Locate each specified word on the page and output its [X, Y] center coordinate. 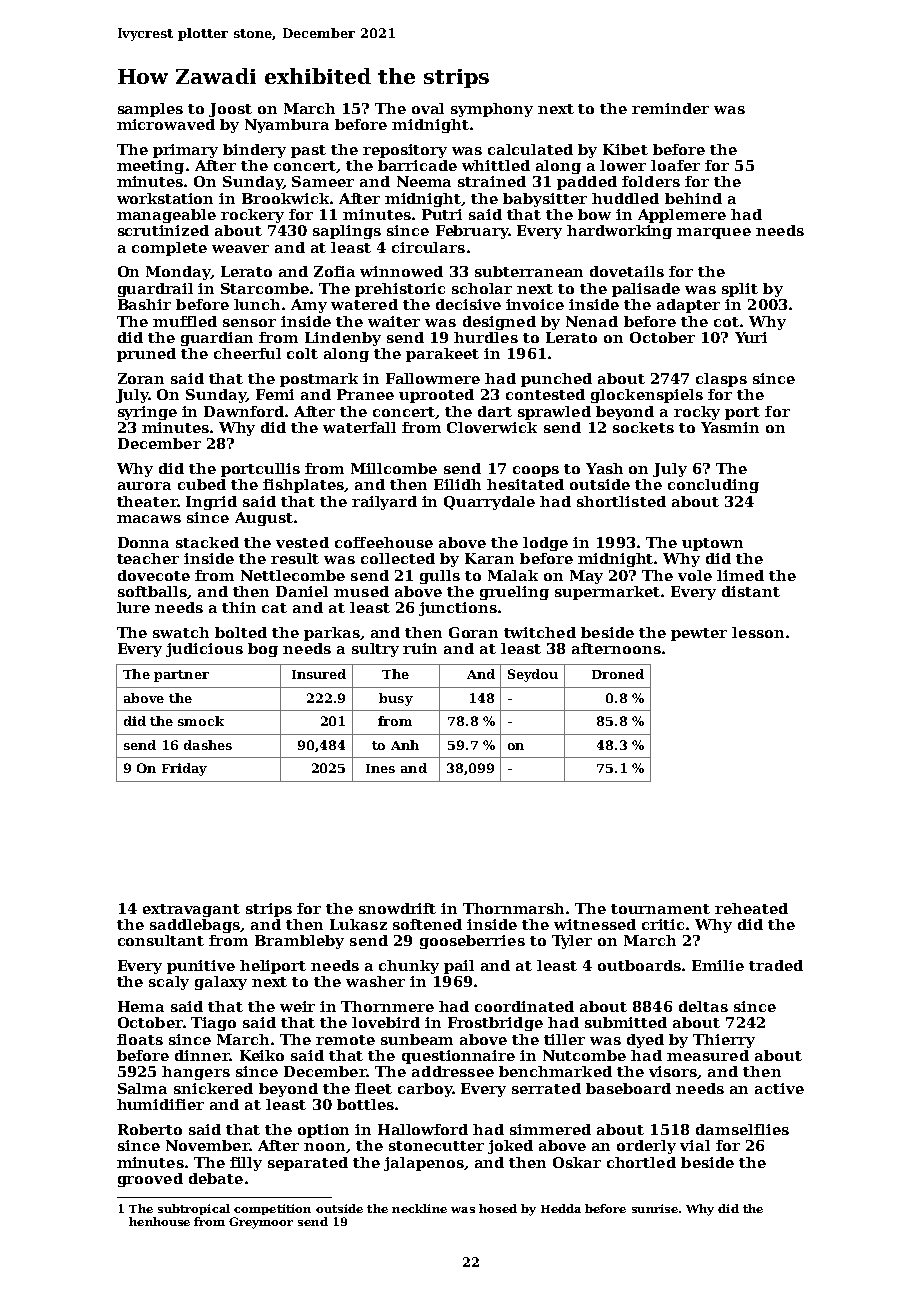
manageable [166, 216]
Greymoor [261, 1223]
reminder [670, 108]
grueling [514, 593]
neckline [419, 1208]
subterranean [529, 271]
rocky [697, 413]
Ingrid [211, 503]
